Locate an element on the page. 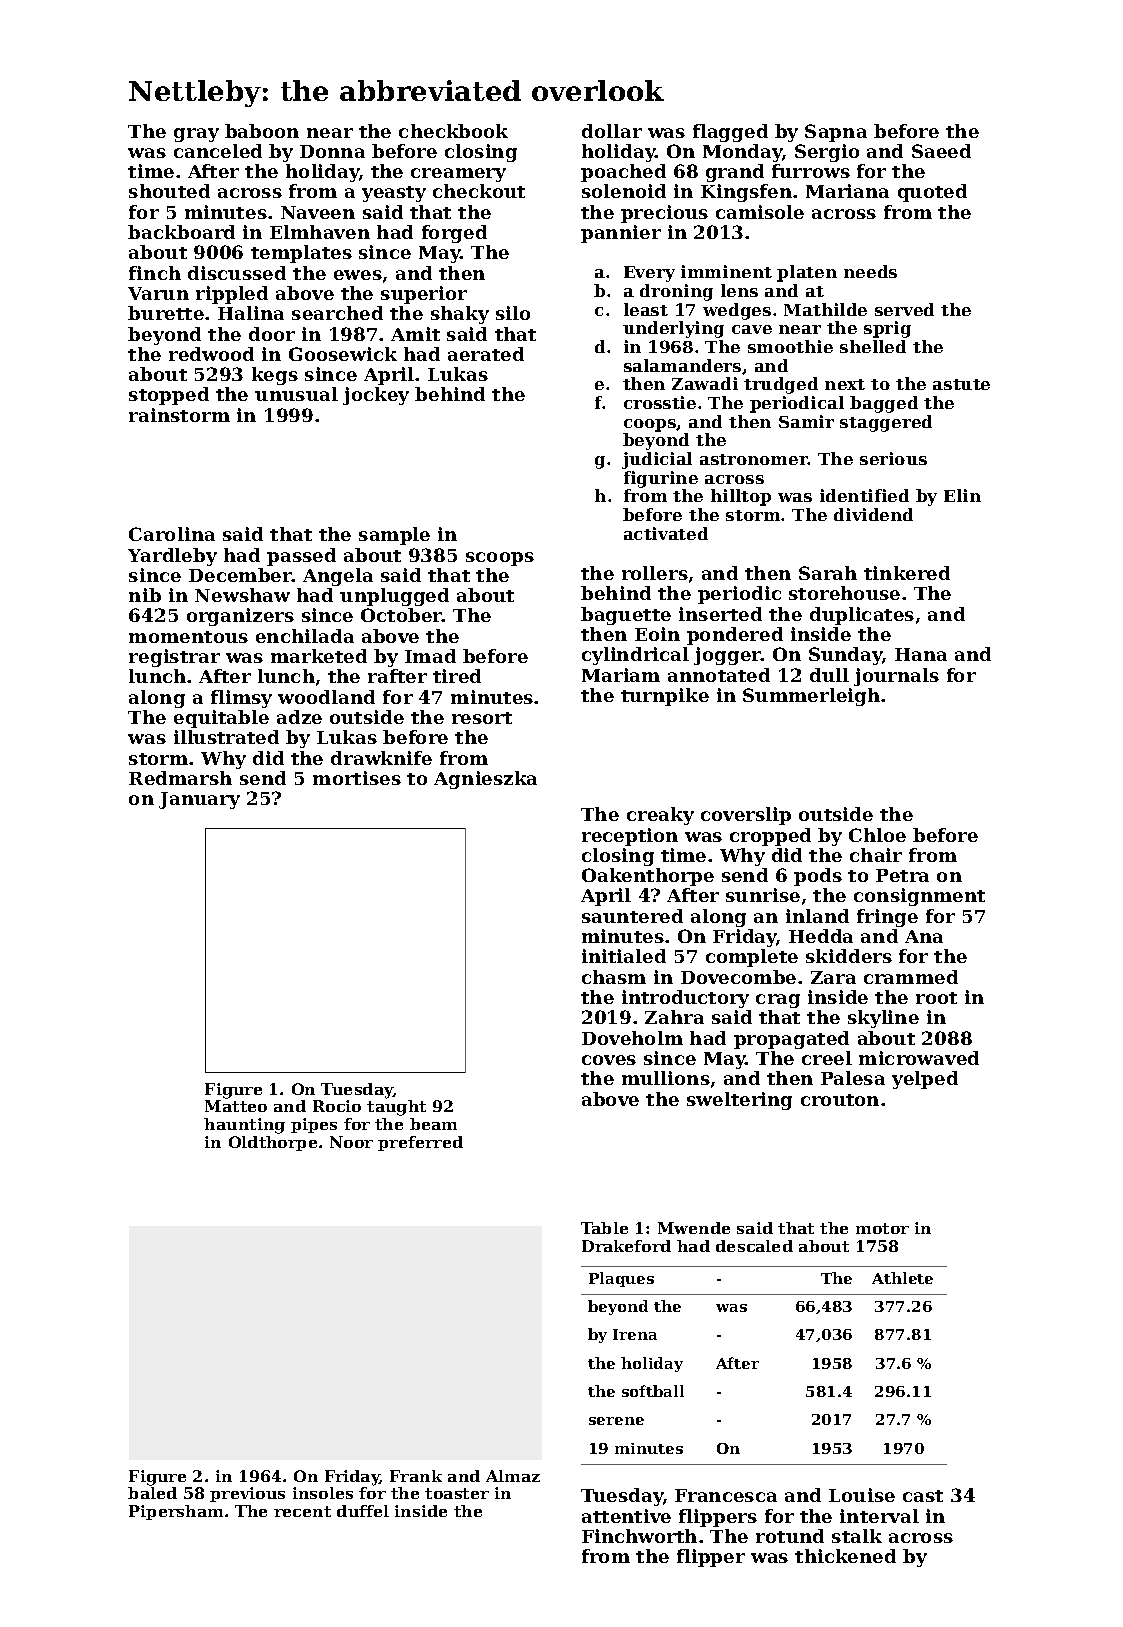 This image has height=1627, width=1123. serious is located at coordinates (893, 458).
